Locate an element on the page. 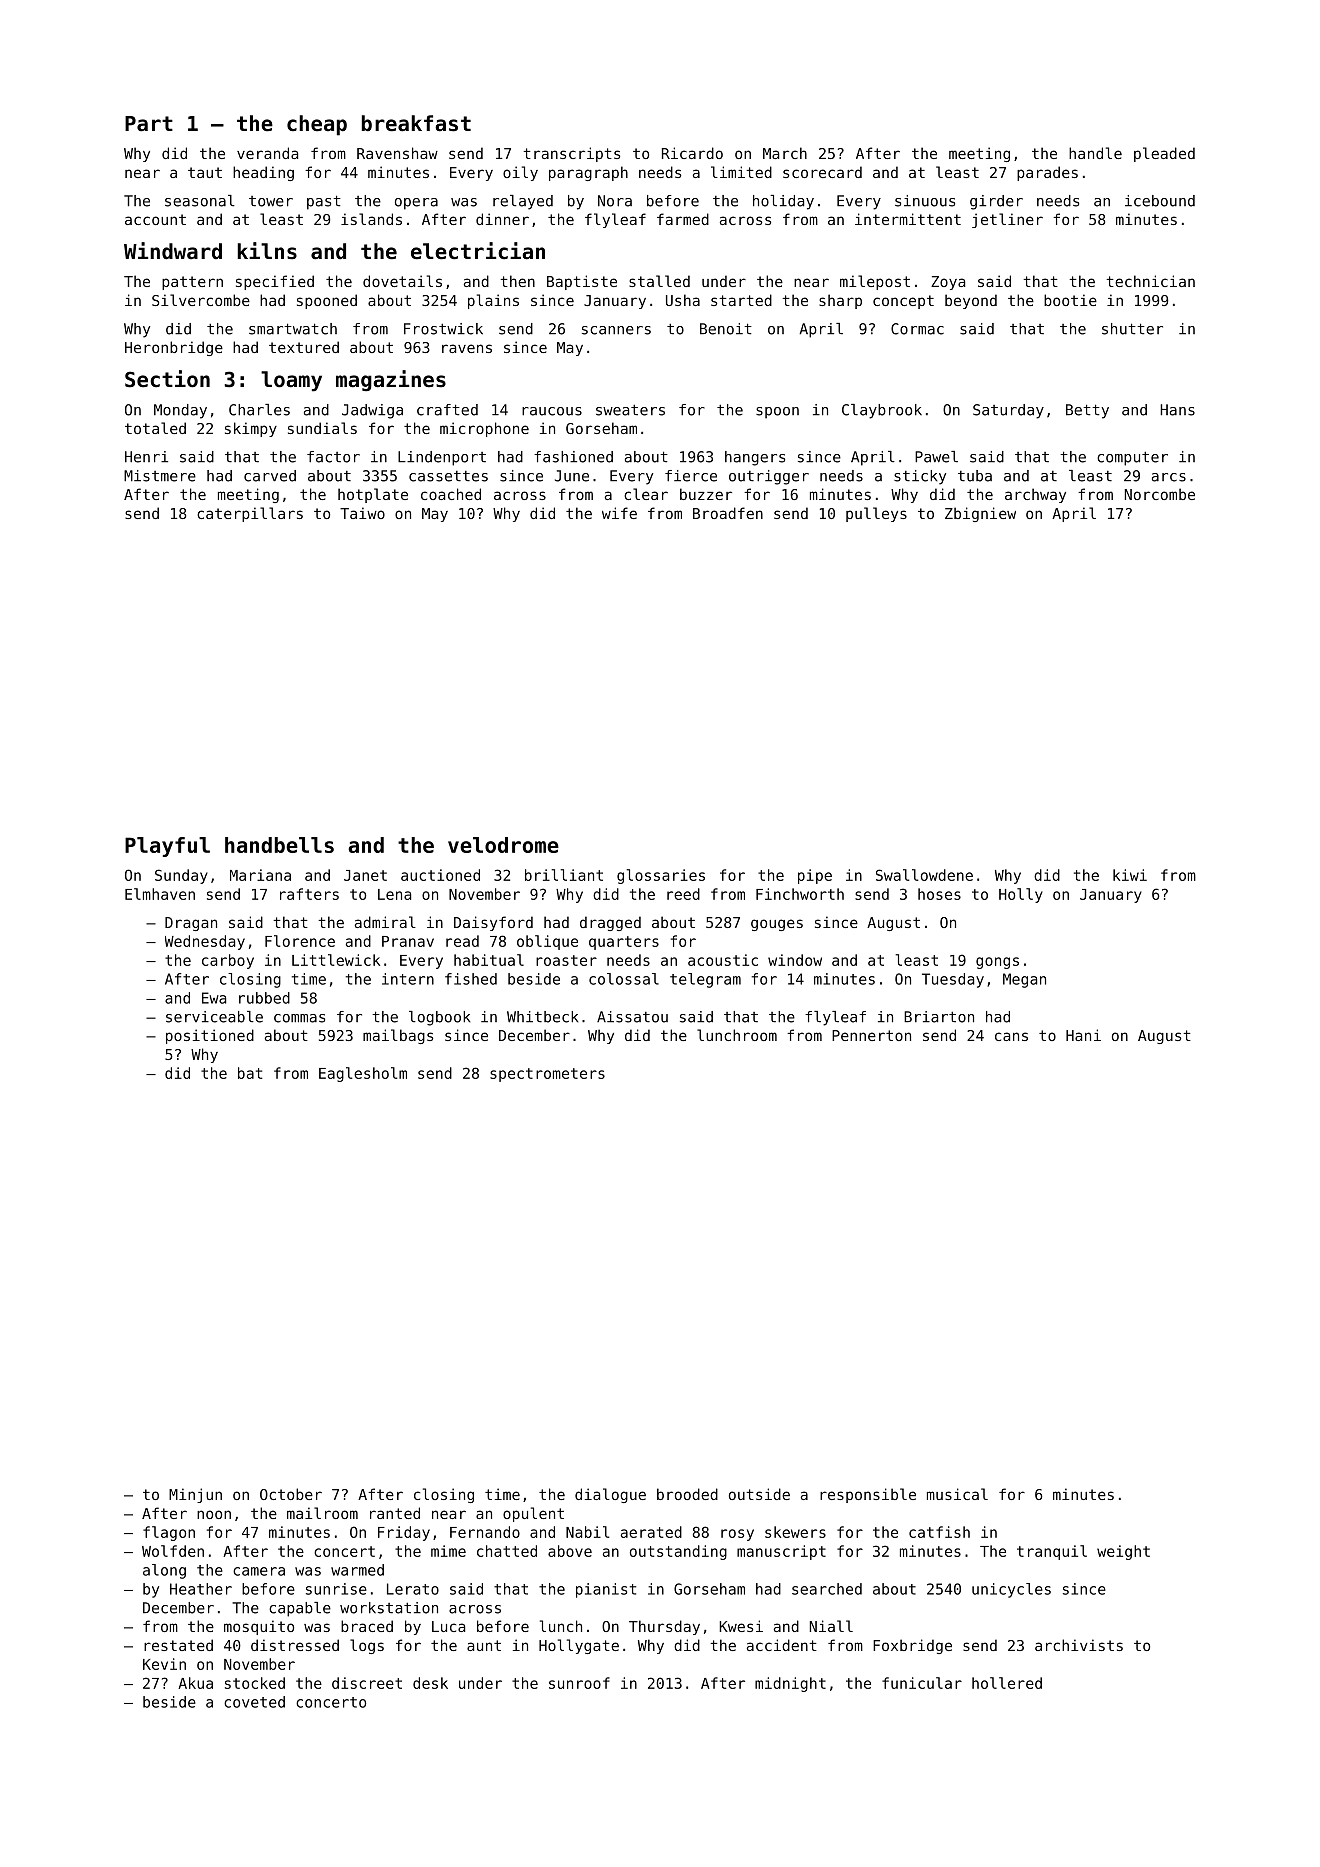 Image resolution: width=1320 pixels, height=1867 pixels. mailroom is located at coordinates (322, 1513).
